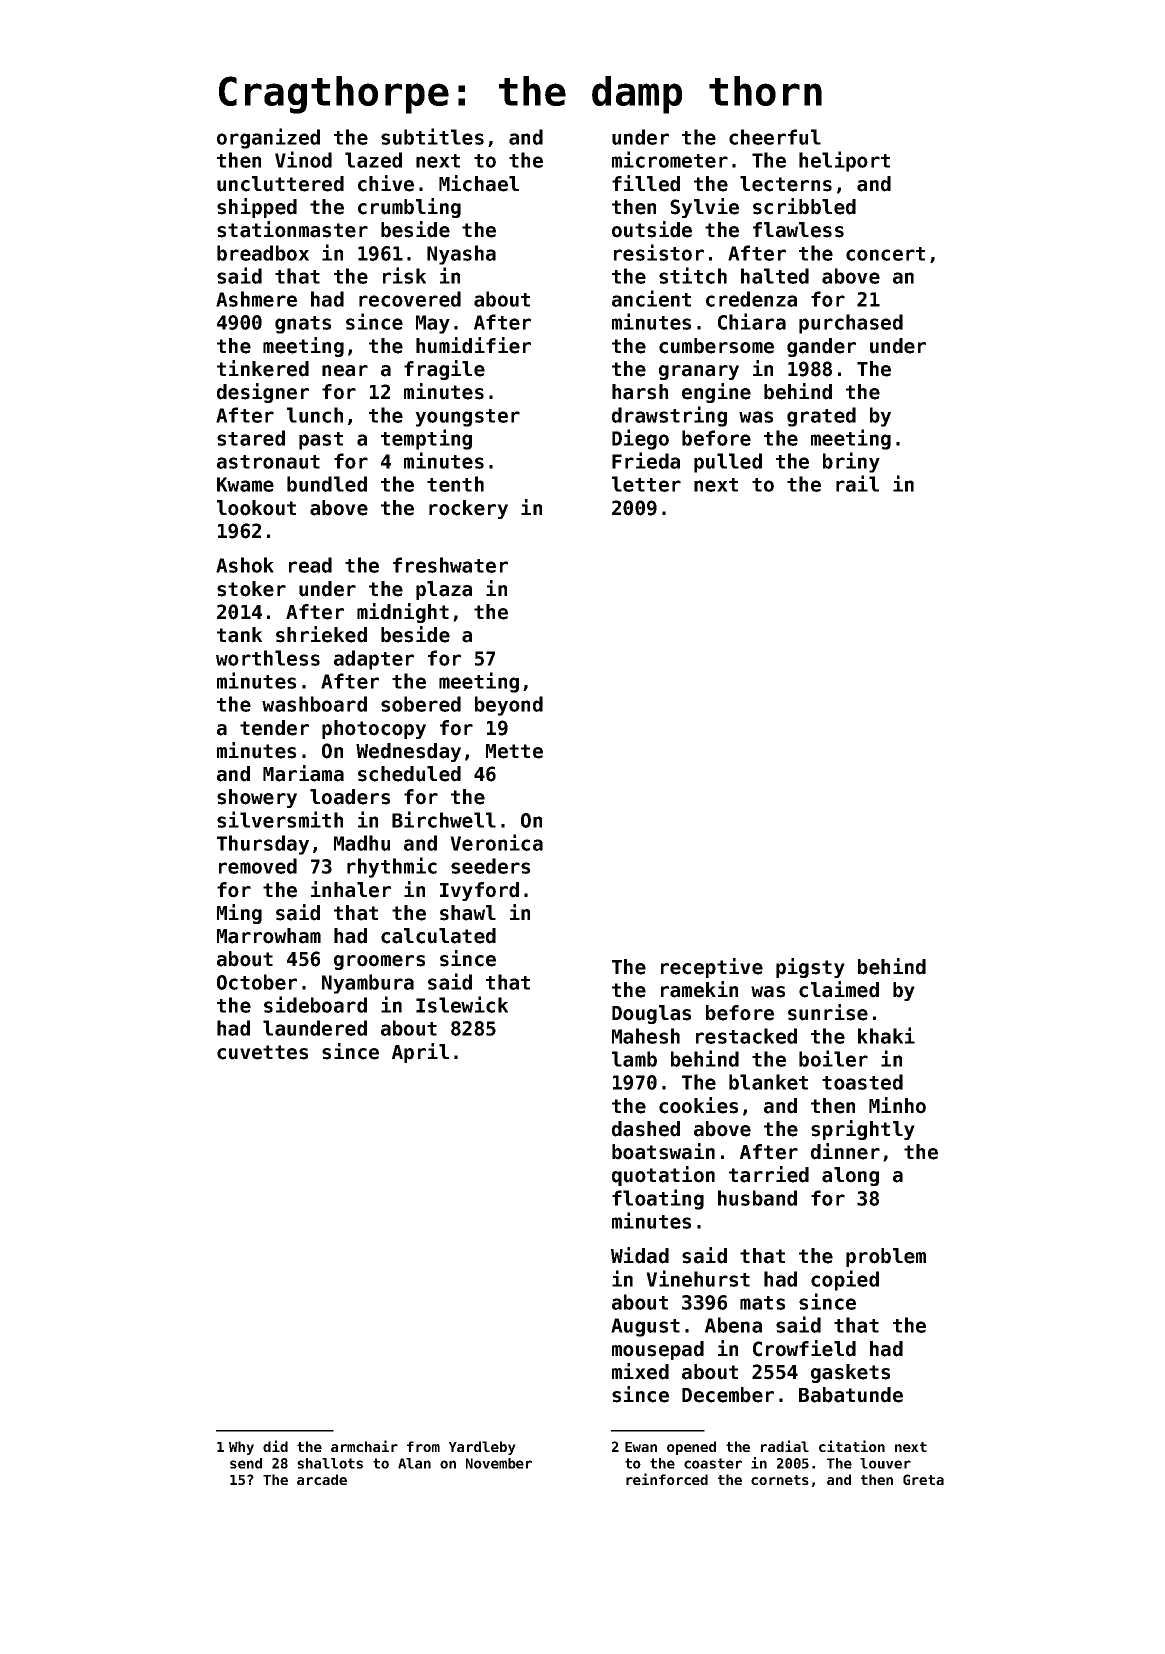  Describe the element at coordinates (241, 1448) in the screenshot. I see `Why` at that location.
